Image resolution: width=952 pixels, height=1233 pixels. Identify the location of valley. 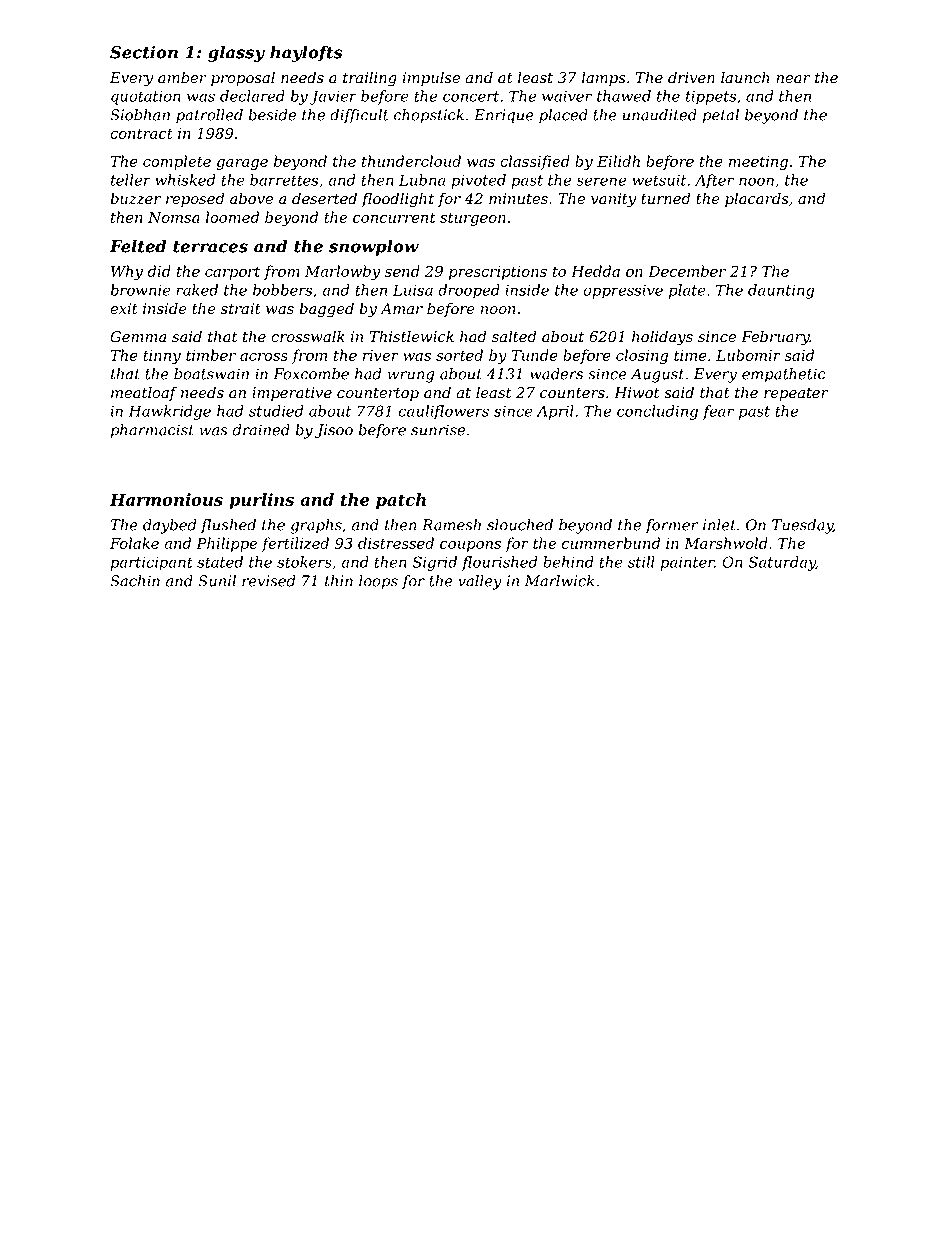
(480, 582).
